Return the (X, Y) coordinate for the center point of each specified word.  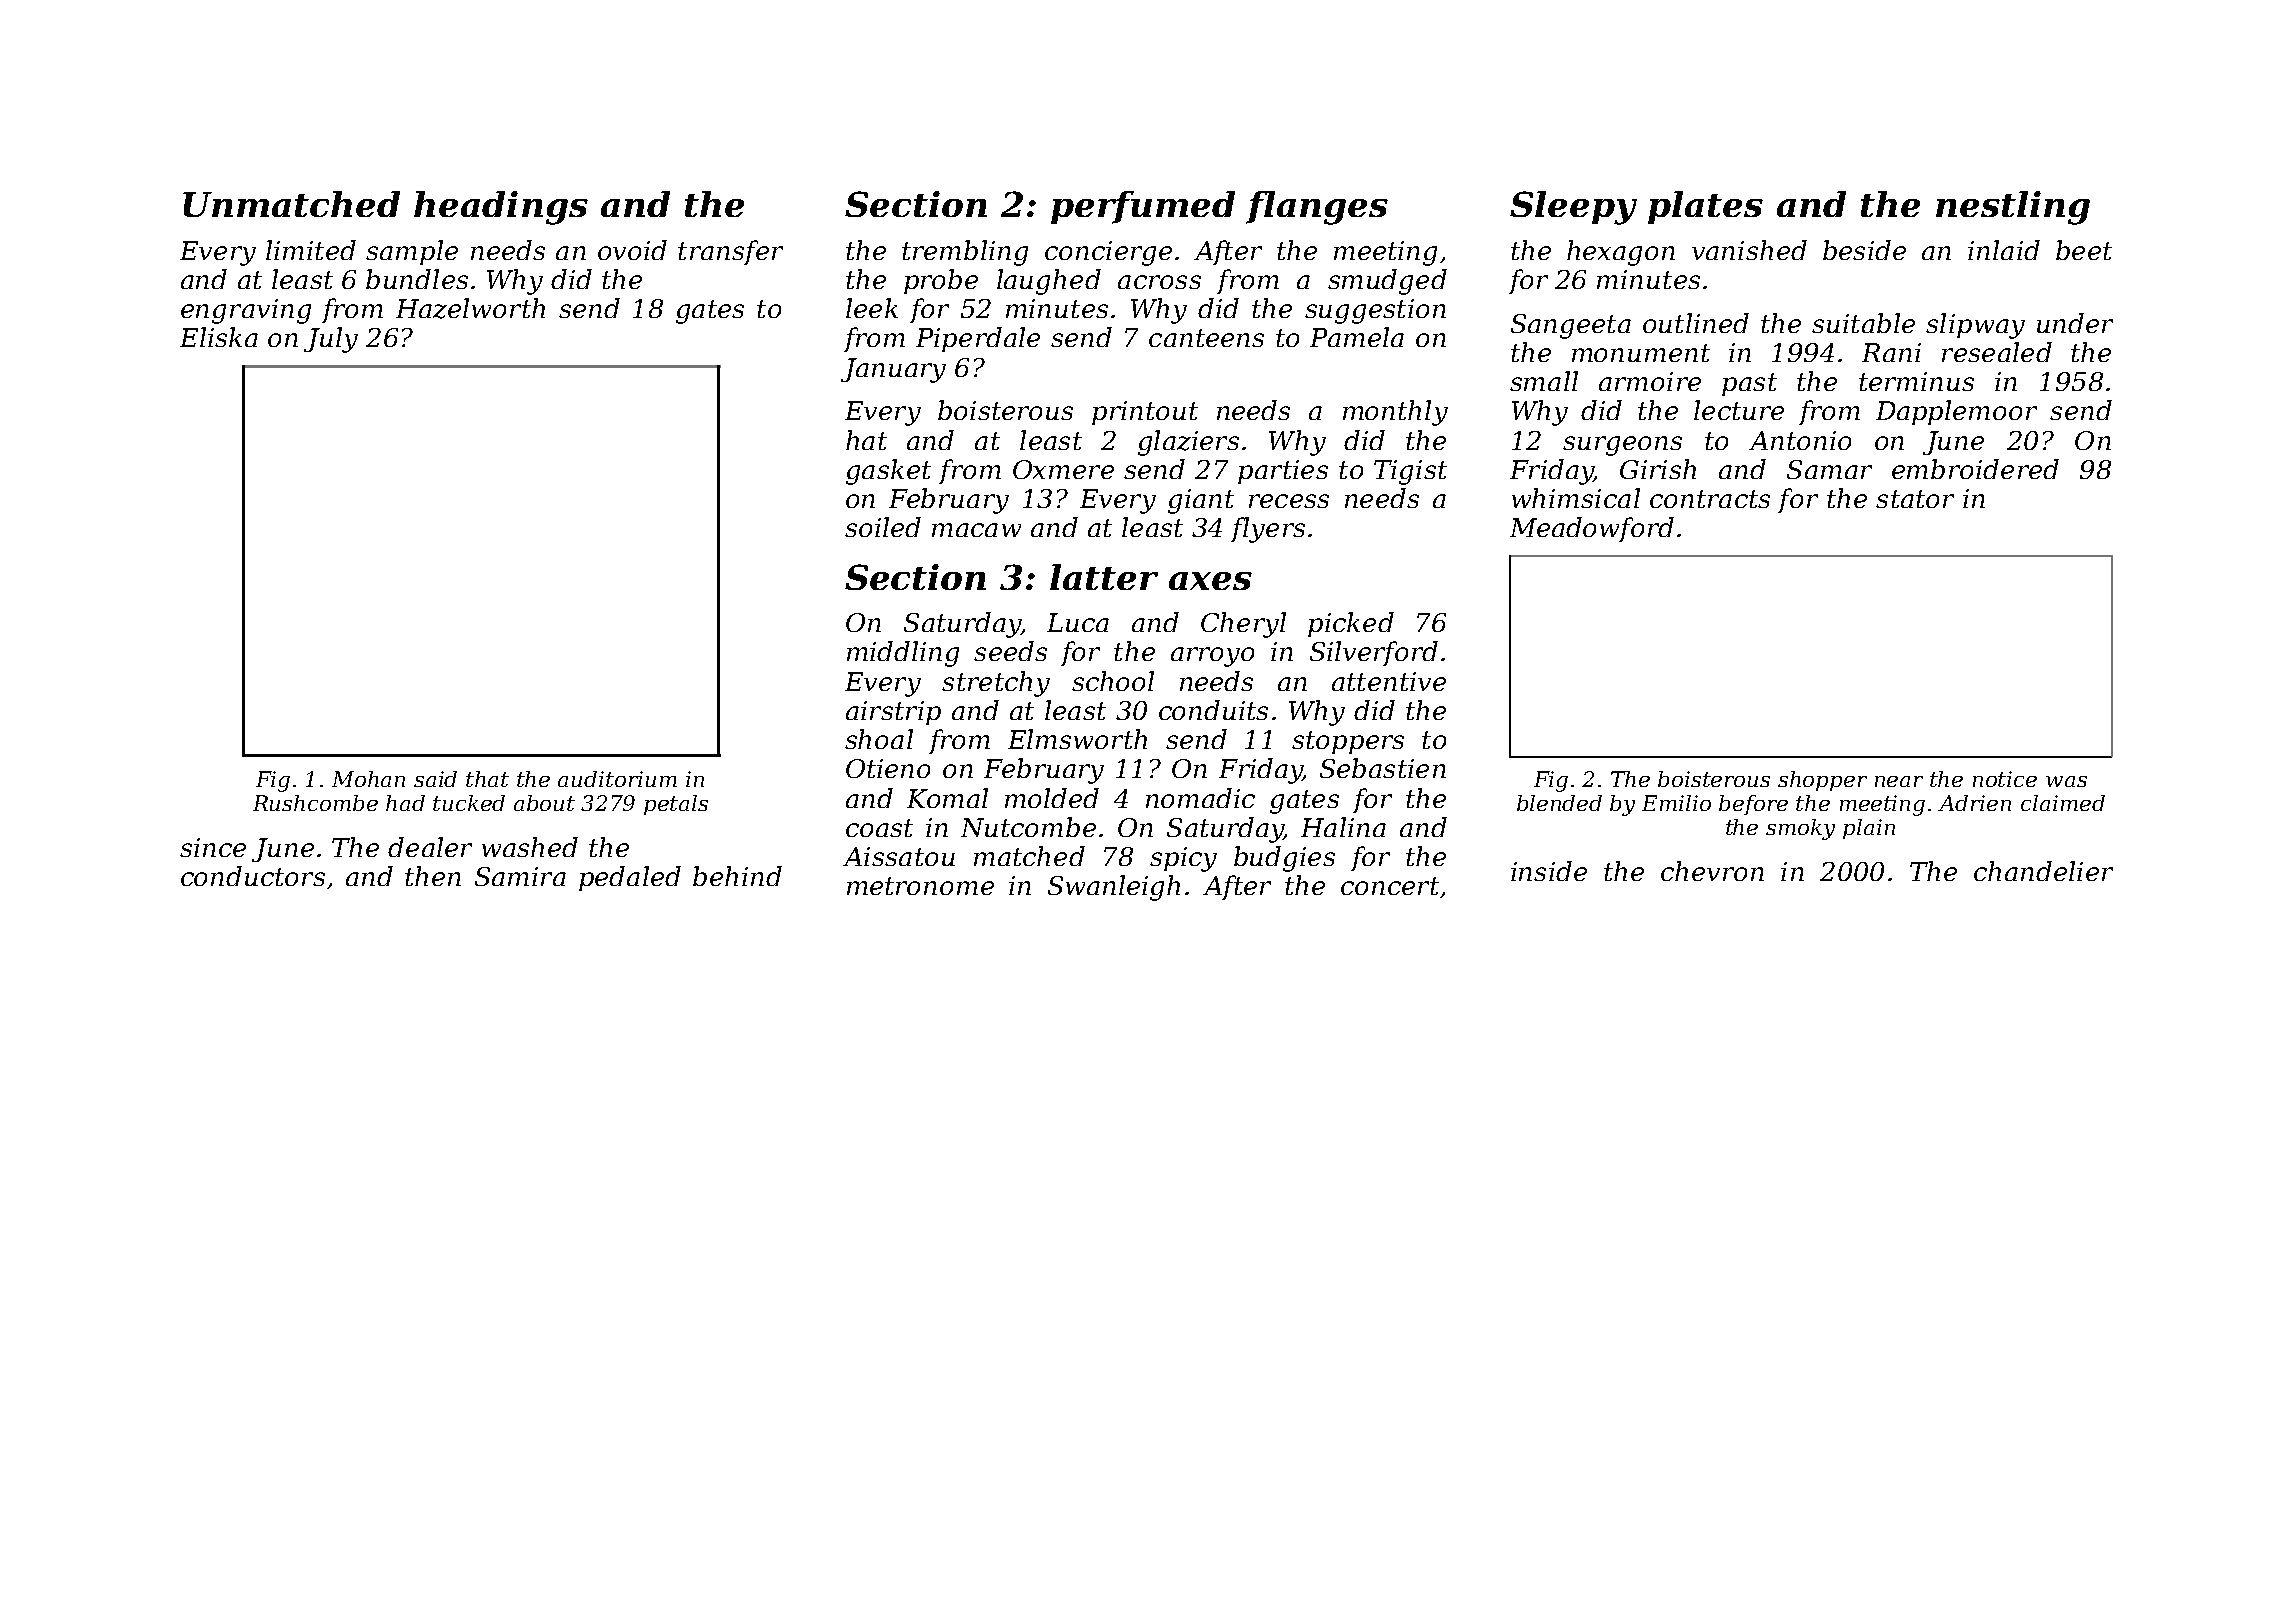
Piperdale (978, 339)
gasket (888, 472)
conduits (1213, 710)
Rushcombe (315, 803)
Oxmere (1063, 469)
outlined (1696, 323)
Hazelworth (470, 308)
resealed (1997, 352)
